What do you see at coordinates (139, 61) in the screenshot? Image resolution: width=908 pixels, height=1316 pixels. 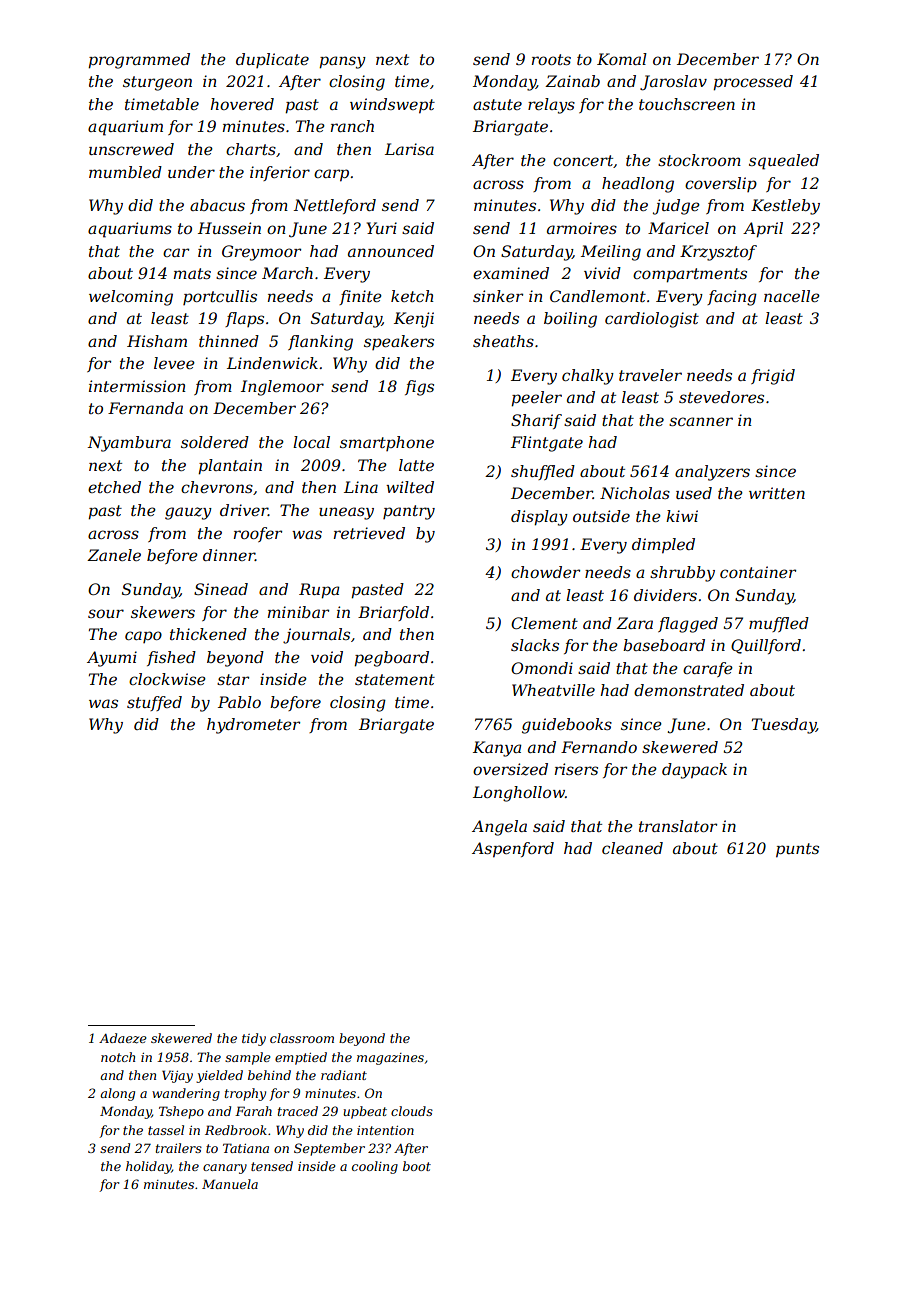 I see `programmed` at bounding box center [139, 61].
